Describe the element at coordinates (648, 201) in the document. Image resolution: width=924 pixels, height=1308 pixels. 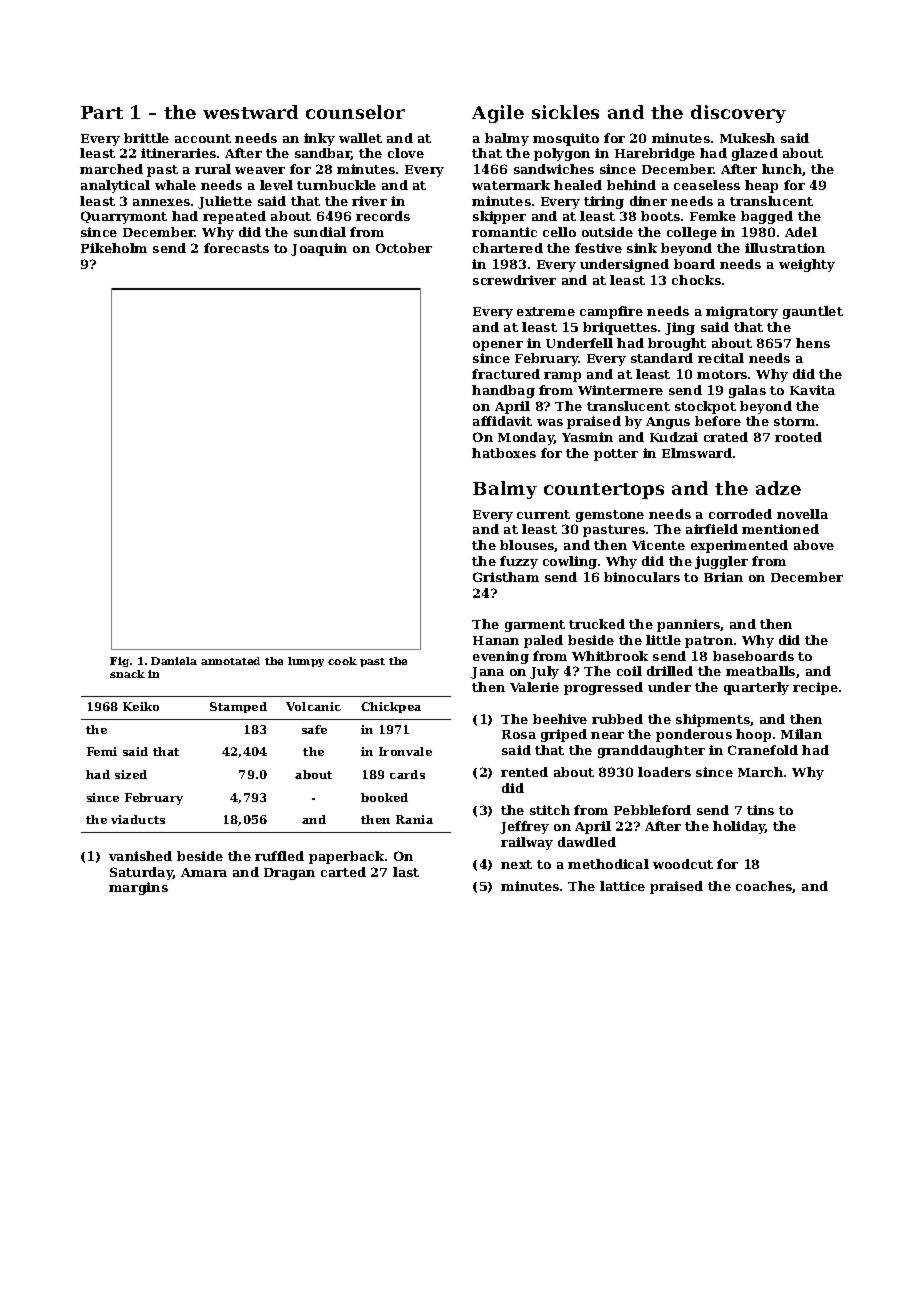
I see `diner` at that location.
